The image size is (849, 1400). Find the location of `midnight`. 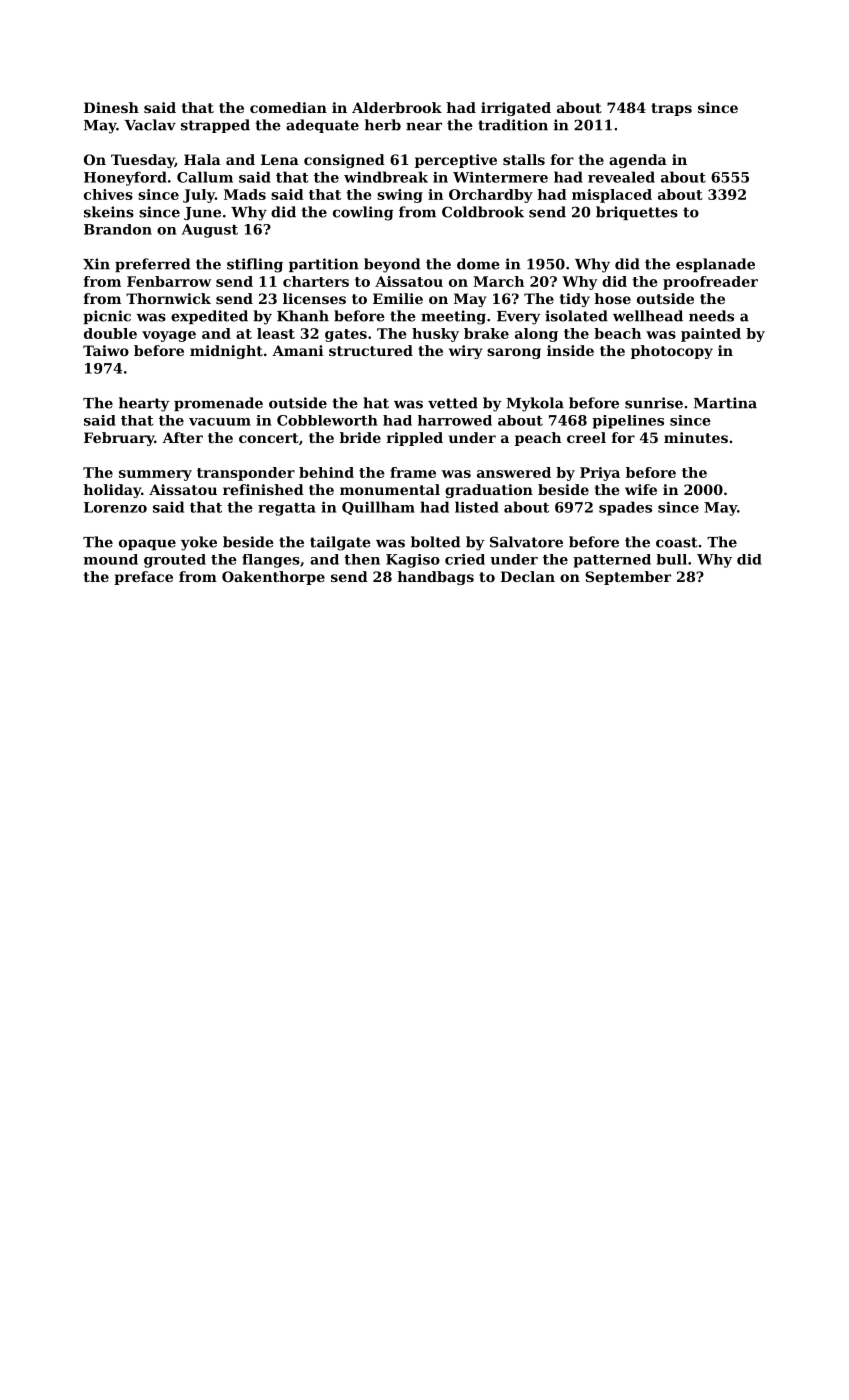

midnight is located at coordinates (226, 352).
